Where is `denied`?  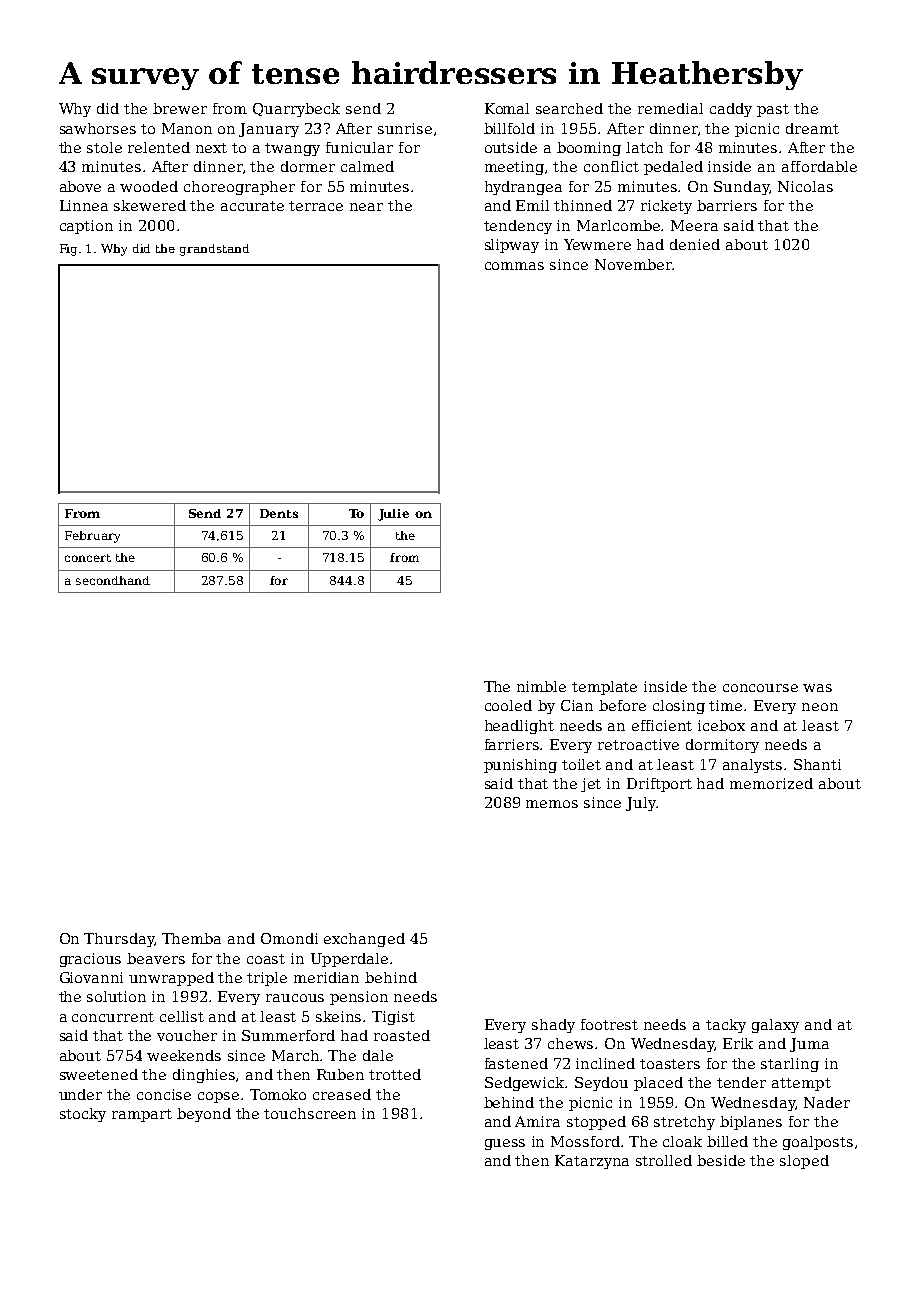 denied is located at coordinates (695, 244).
